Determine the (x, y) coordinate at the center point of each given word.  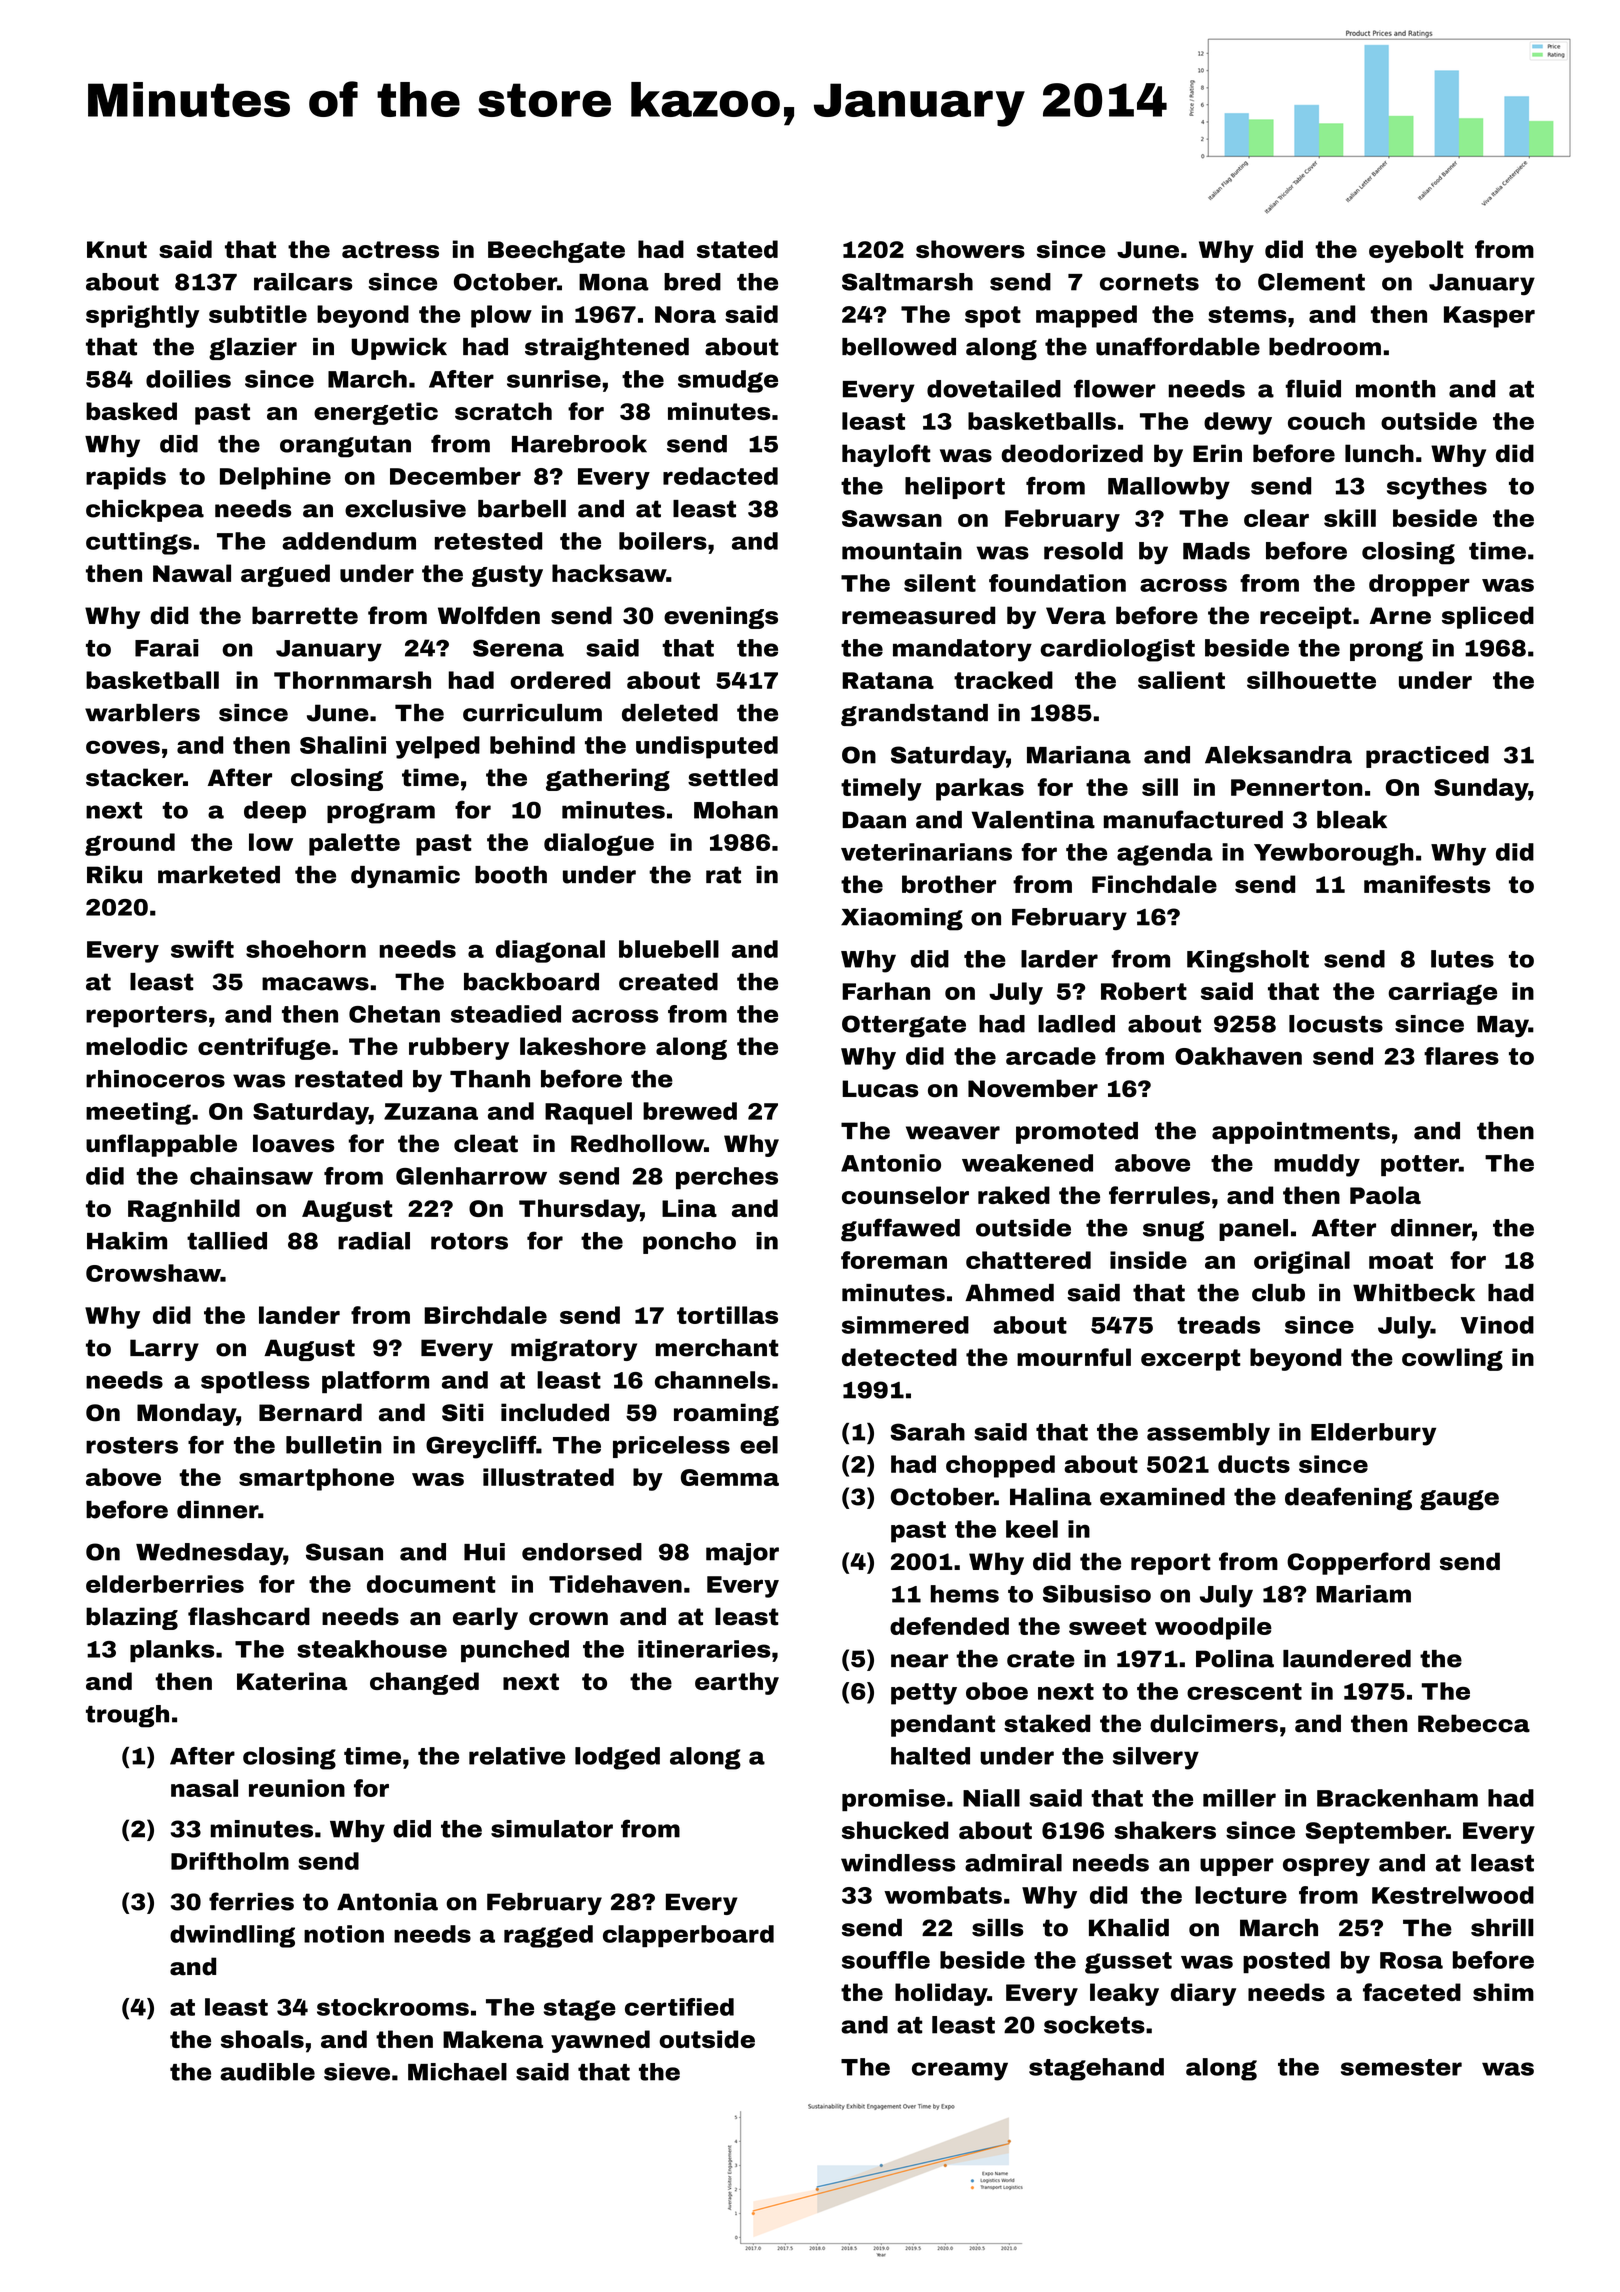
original (1302, 1262)
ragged (548, 1936)
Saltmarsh (907, 282)
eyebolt (1416, 251)
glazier (253, 349)
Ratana (888, 680)
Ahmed (1009, 1293)
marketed (219, 875)
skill (1350, 518)
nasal (204, 1788)
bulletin (334, 1445)
